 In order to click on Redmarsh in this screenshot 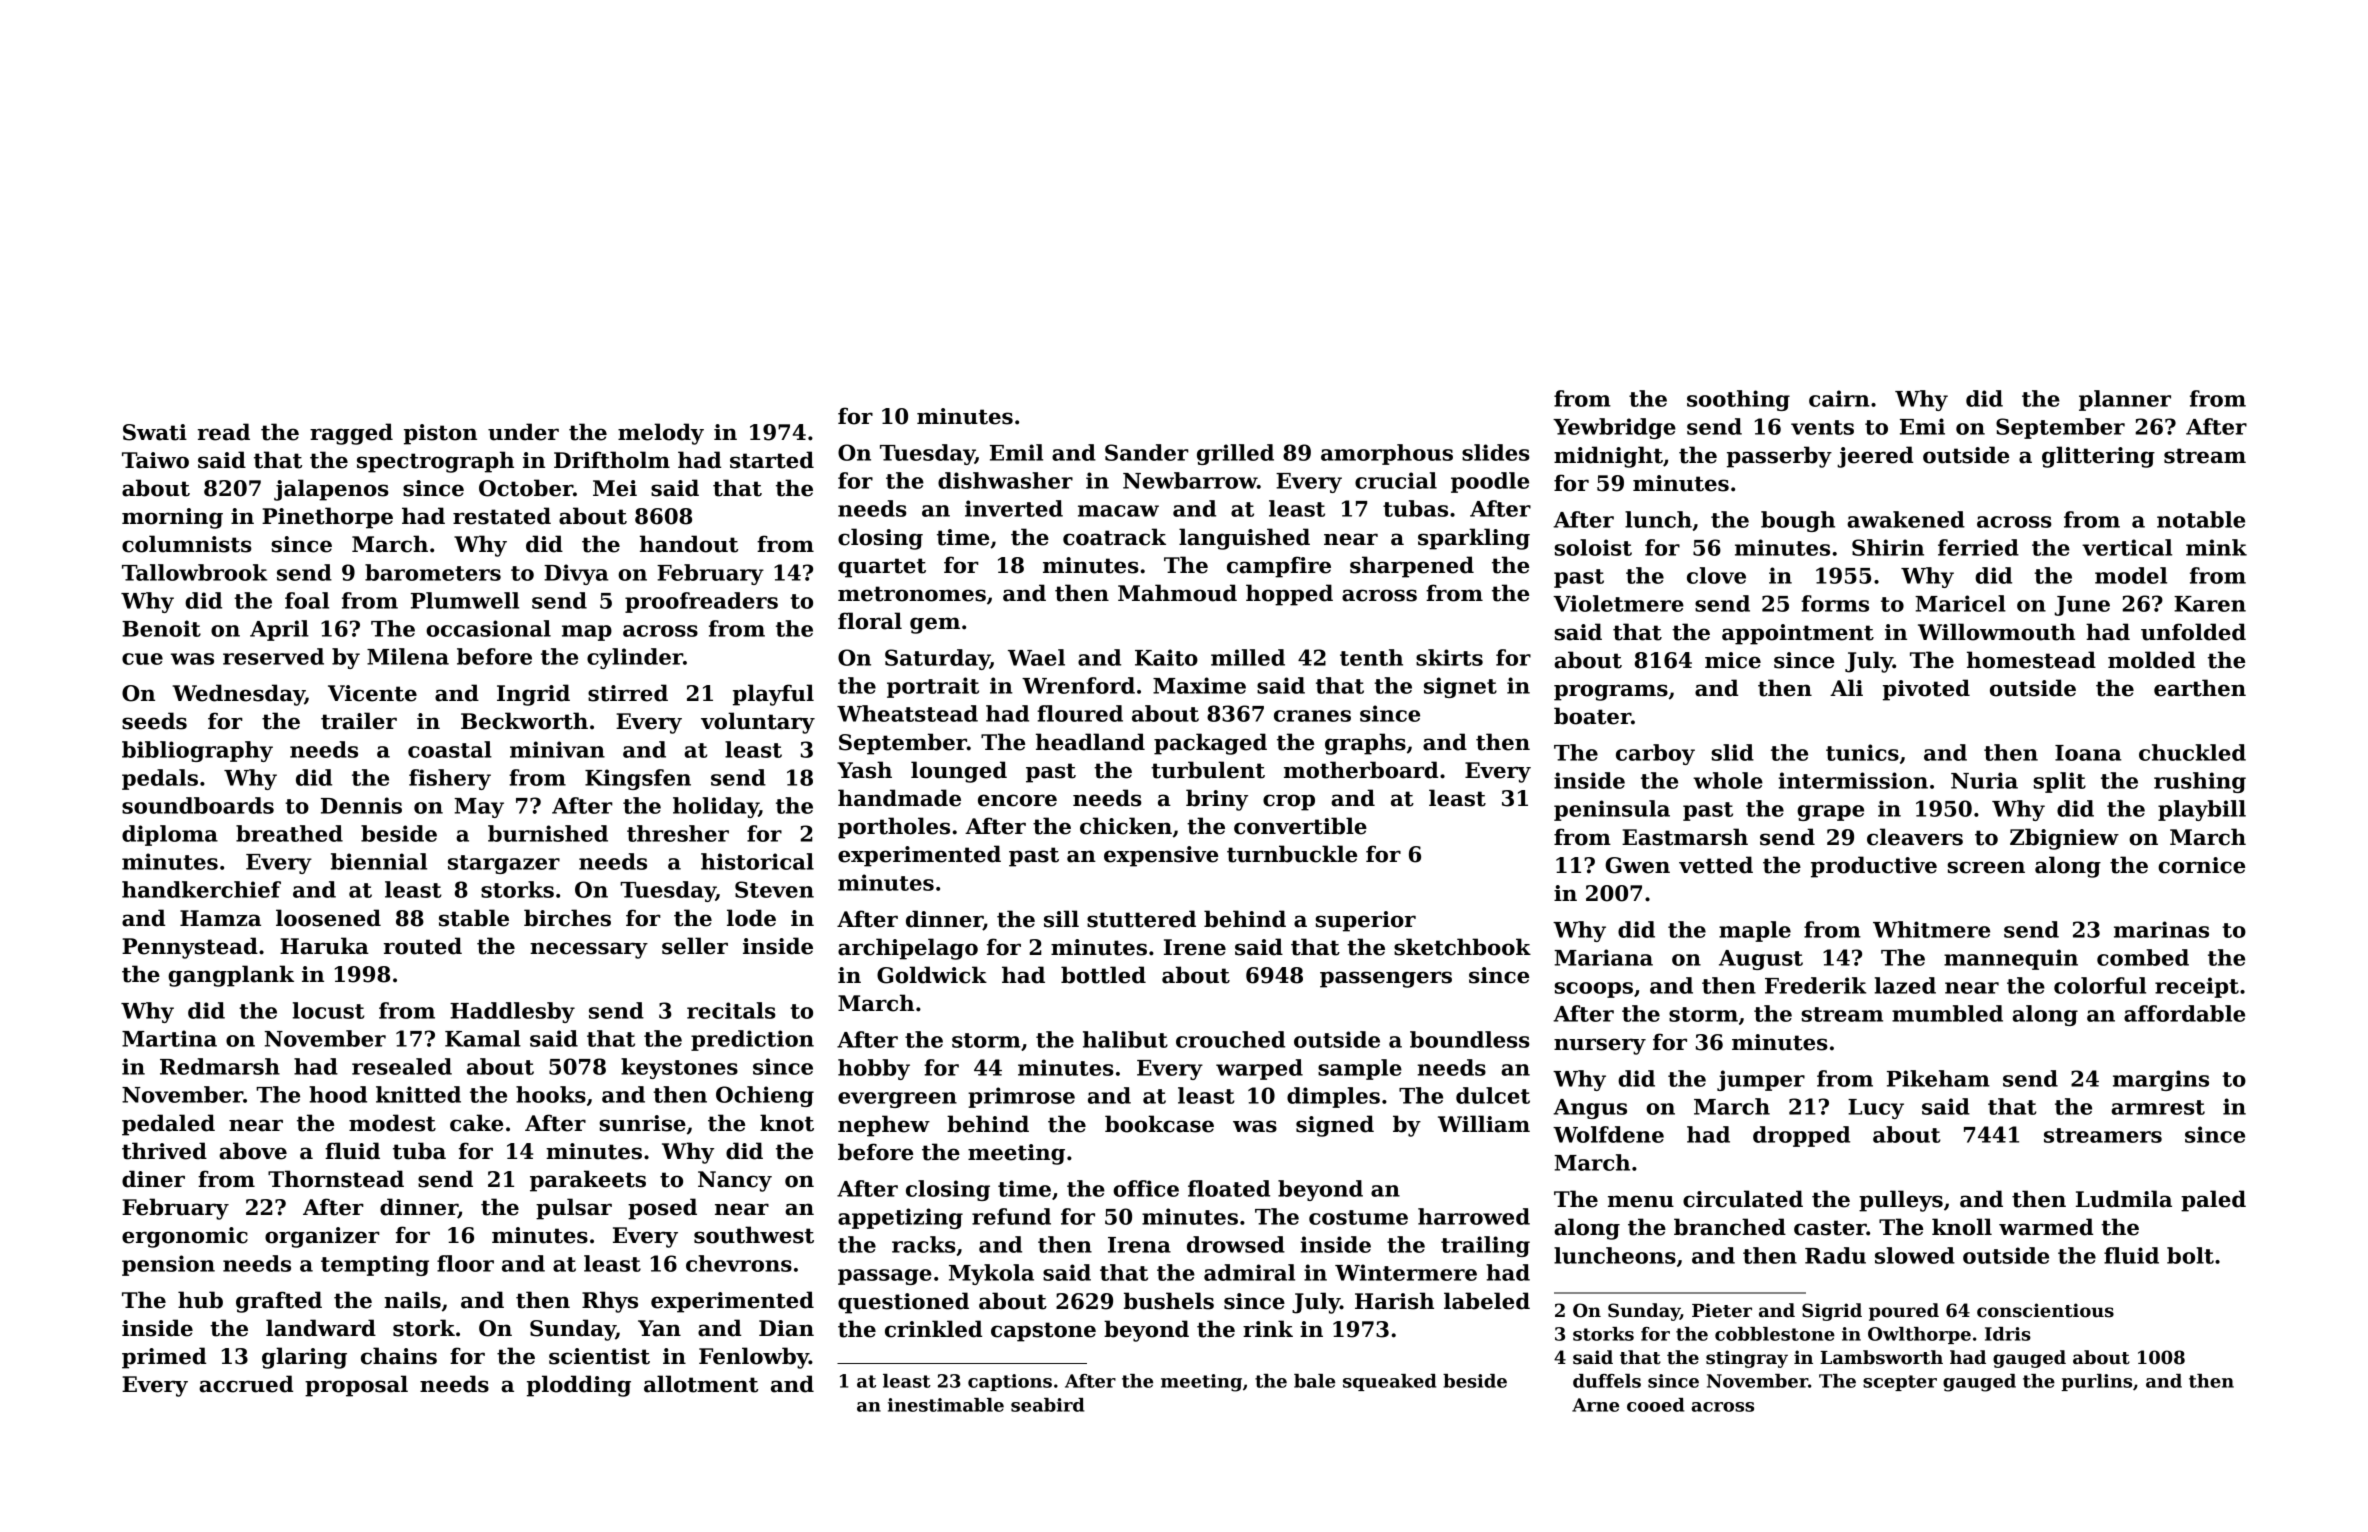, I will do `click(220, 1066)`.
